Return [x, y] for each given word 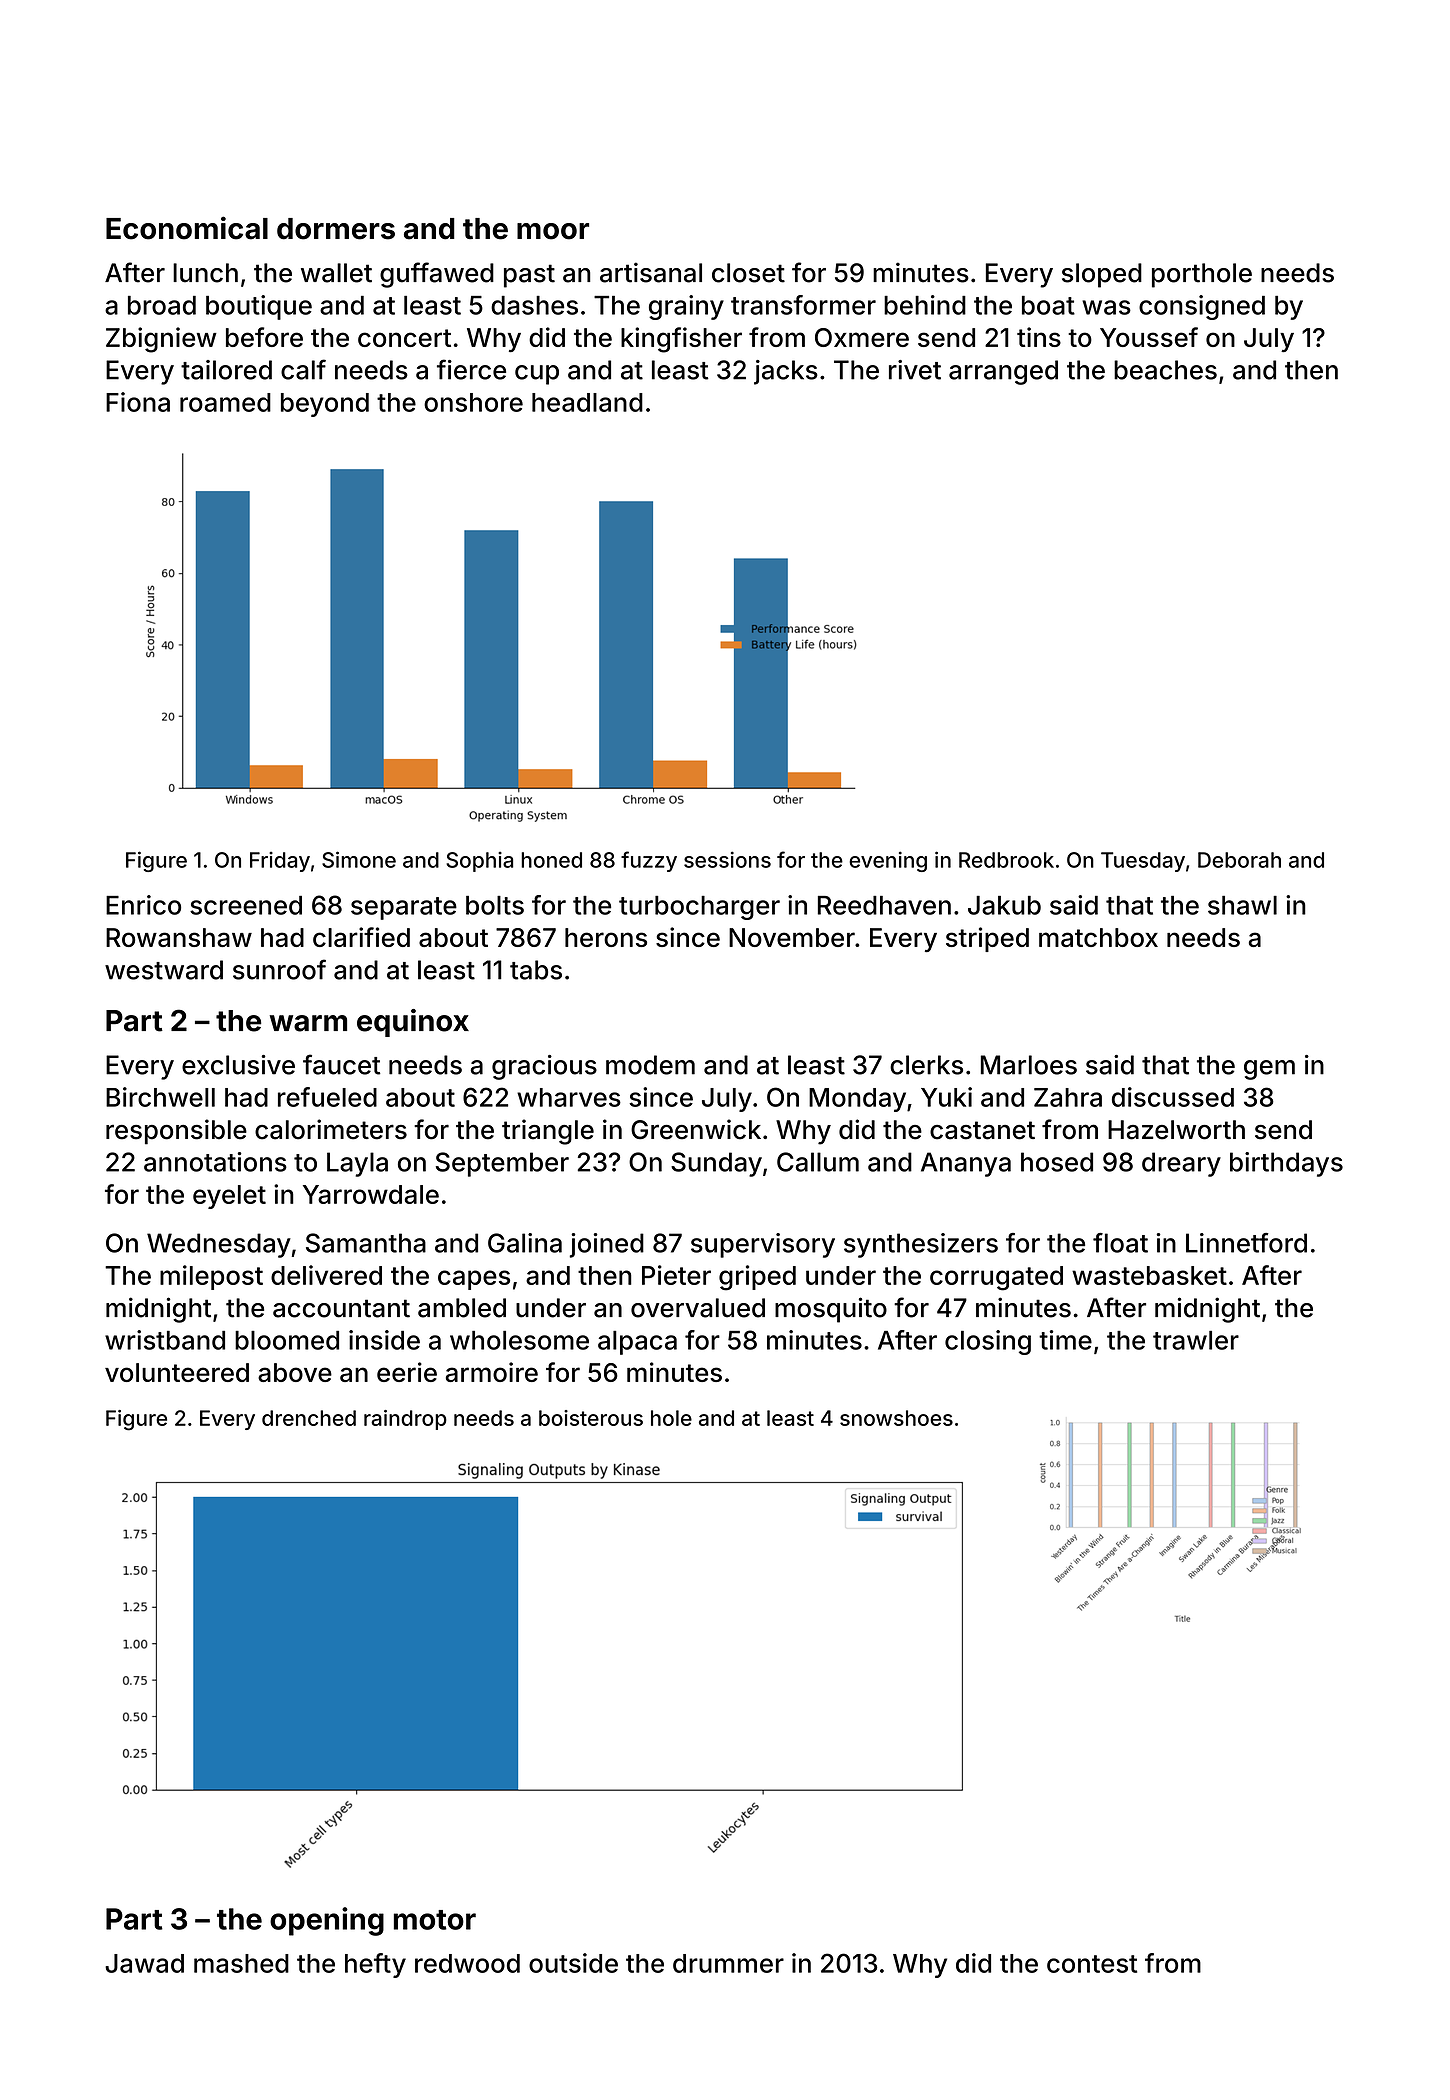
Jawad [144, 1963]
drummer [728, 1963]
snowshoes [896, 1418]
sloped [1102, 275]
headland [587, 402]
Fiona [138, 402]
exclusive [238, 1065]
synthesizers [921, 1245]
